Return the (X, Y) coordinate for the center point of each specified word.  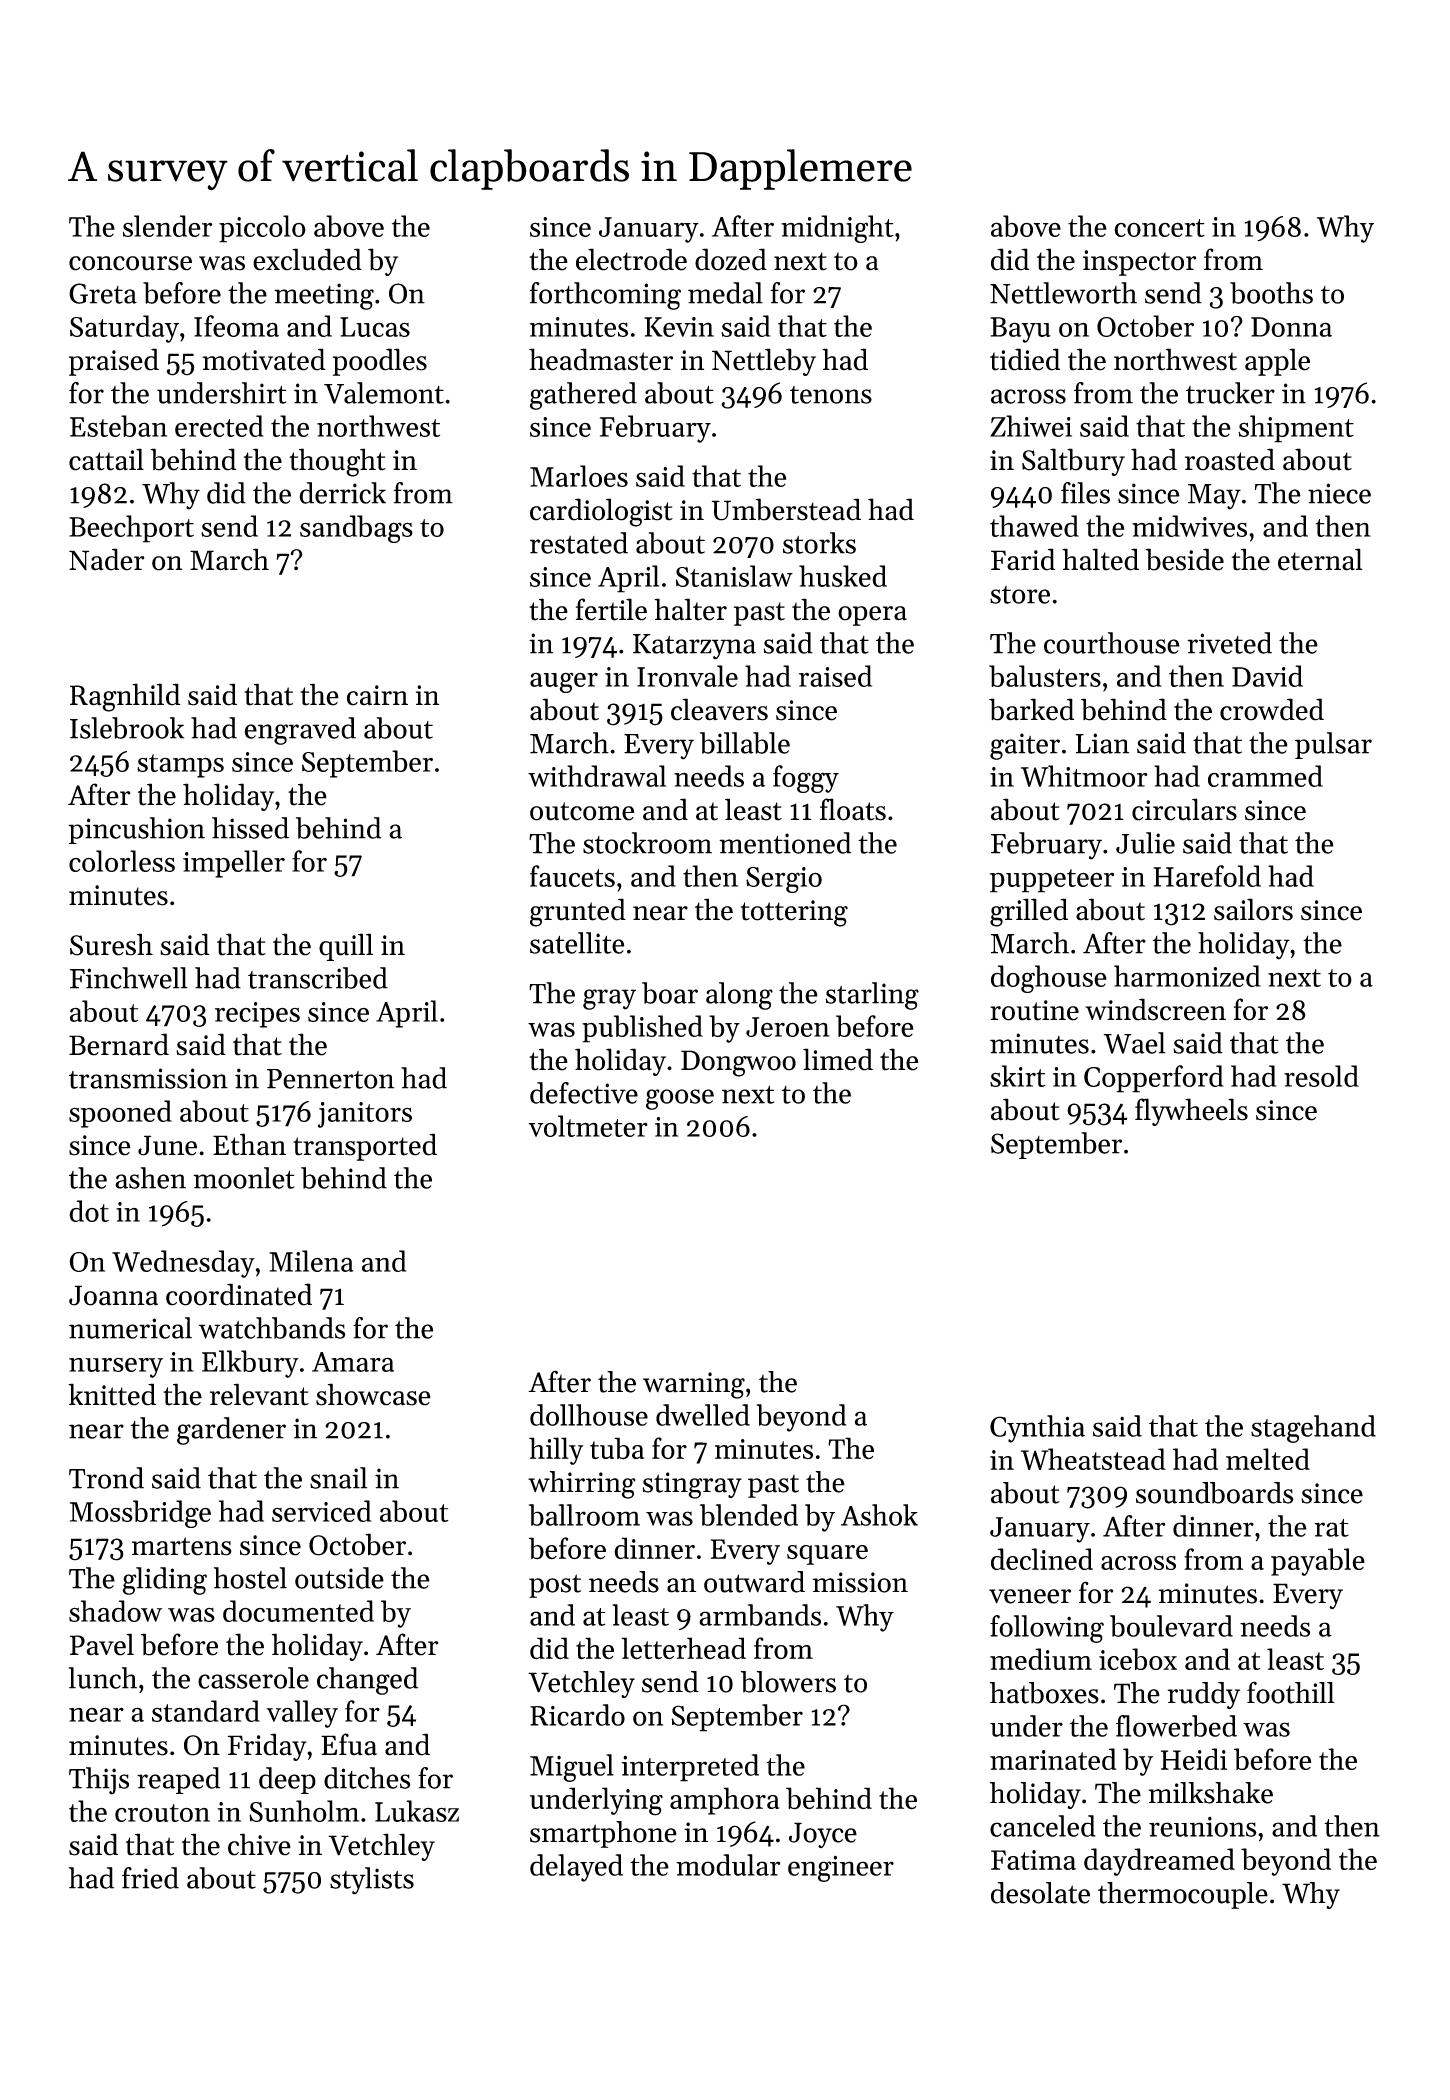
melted (1268, 1459)
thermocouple (1183, 1895)
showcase (373, 1394)
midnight (837, 229)
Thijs (99, 1781)
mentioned (785, 843)
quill (346, 947)
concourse (130, 263)
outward (754, 1582)
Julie (1145, 843)
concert (1159, 228)
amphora (725, 1801)
